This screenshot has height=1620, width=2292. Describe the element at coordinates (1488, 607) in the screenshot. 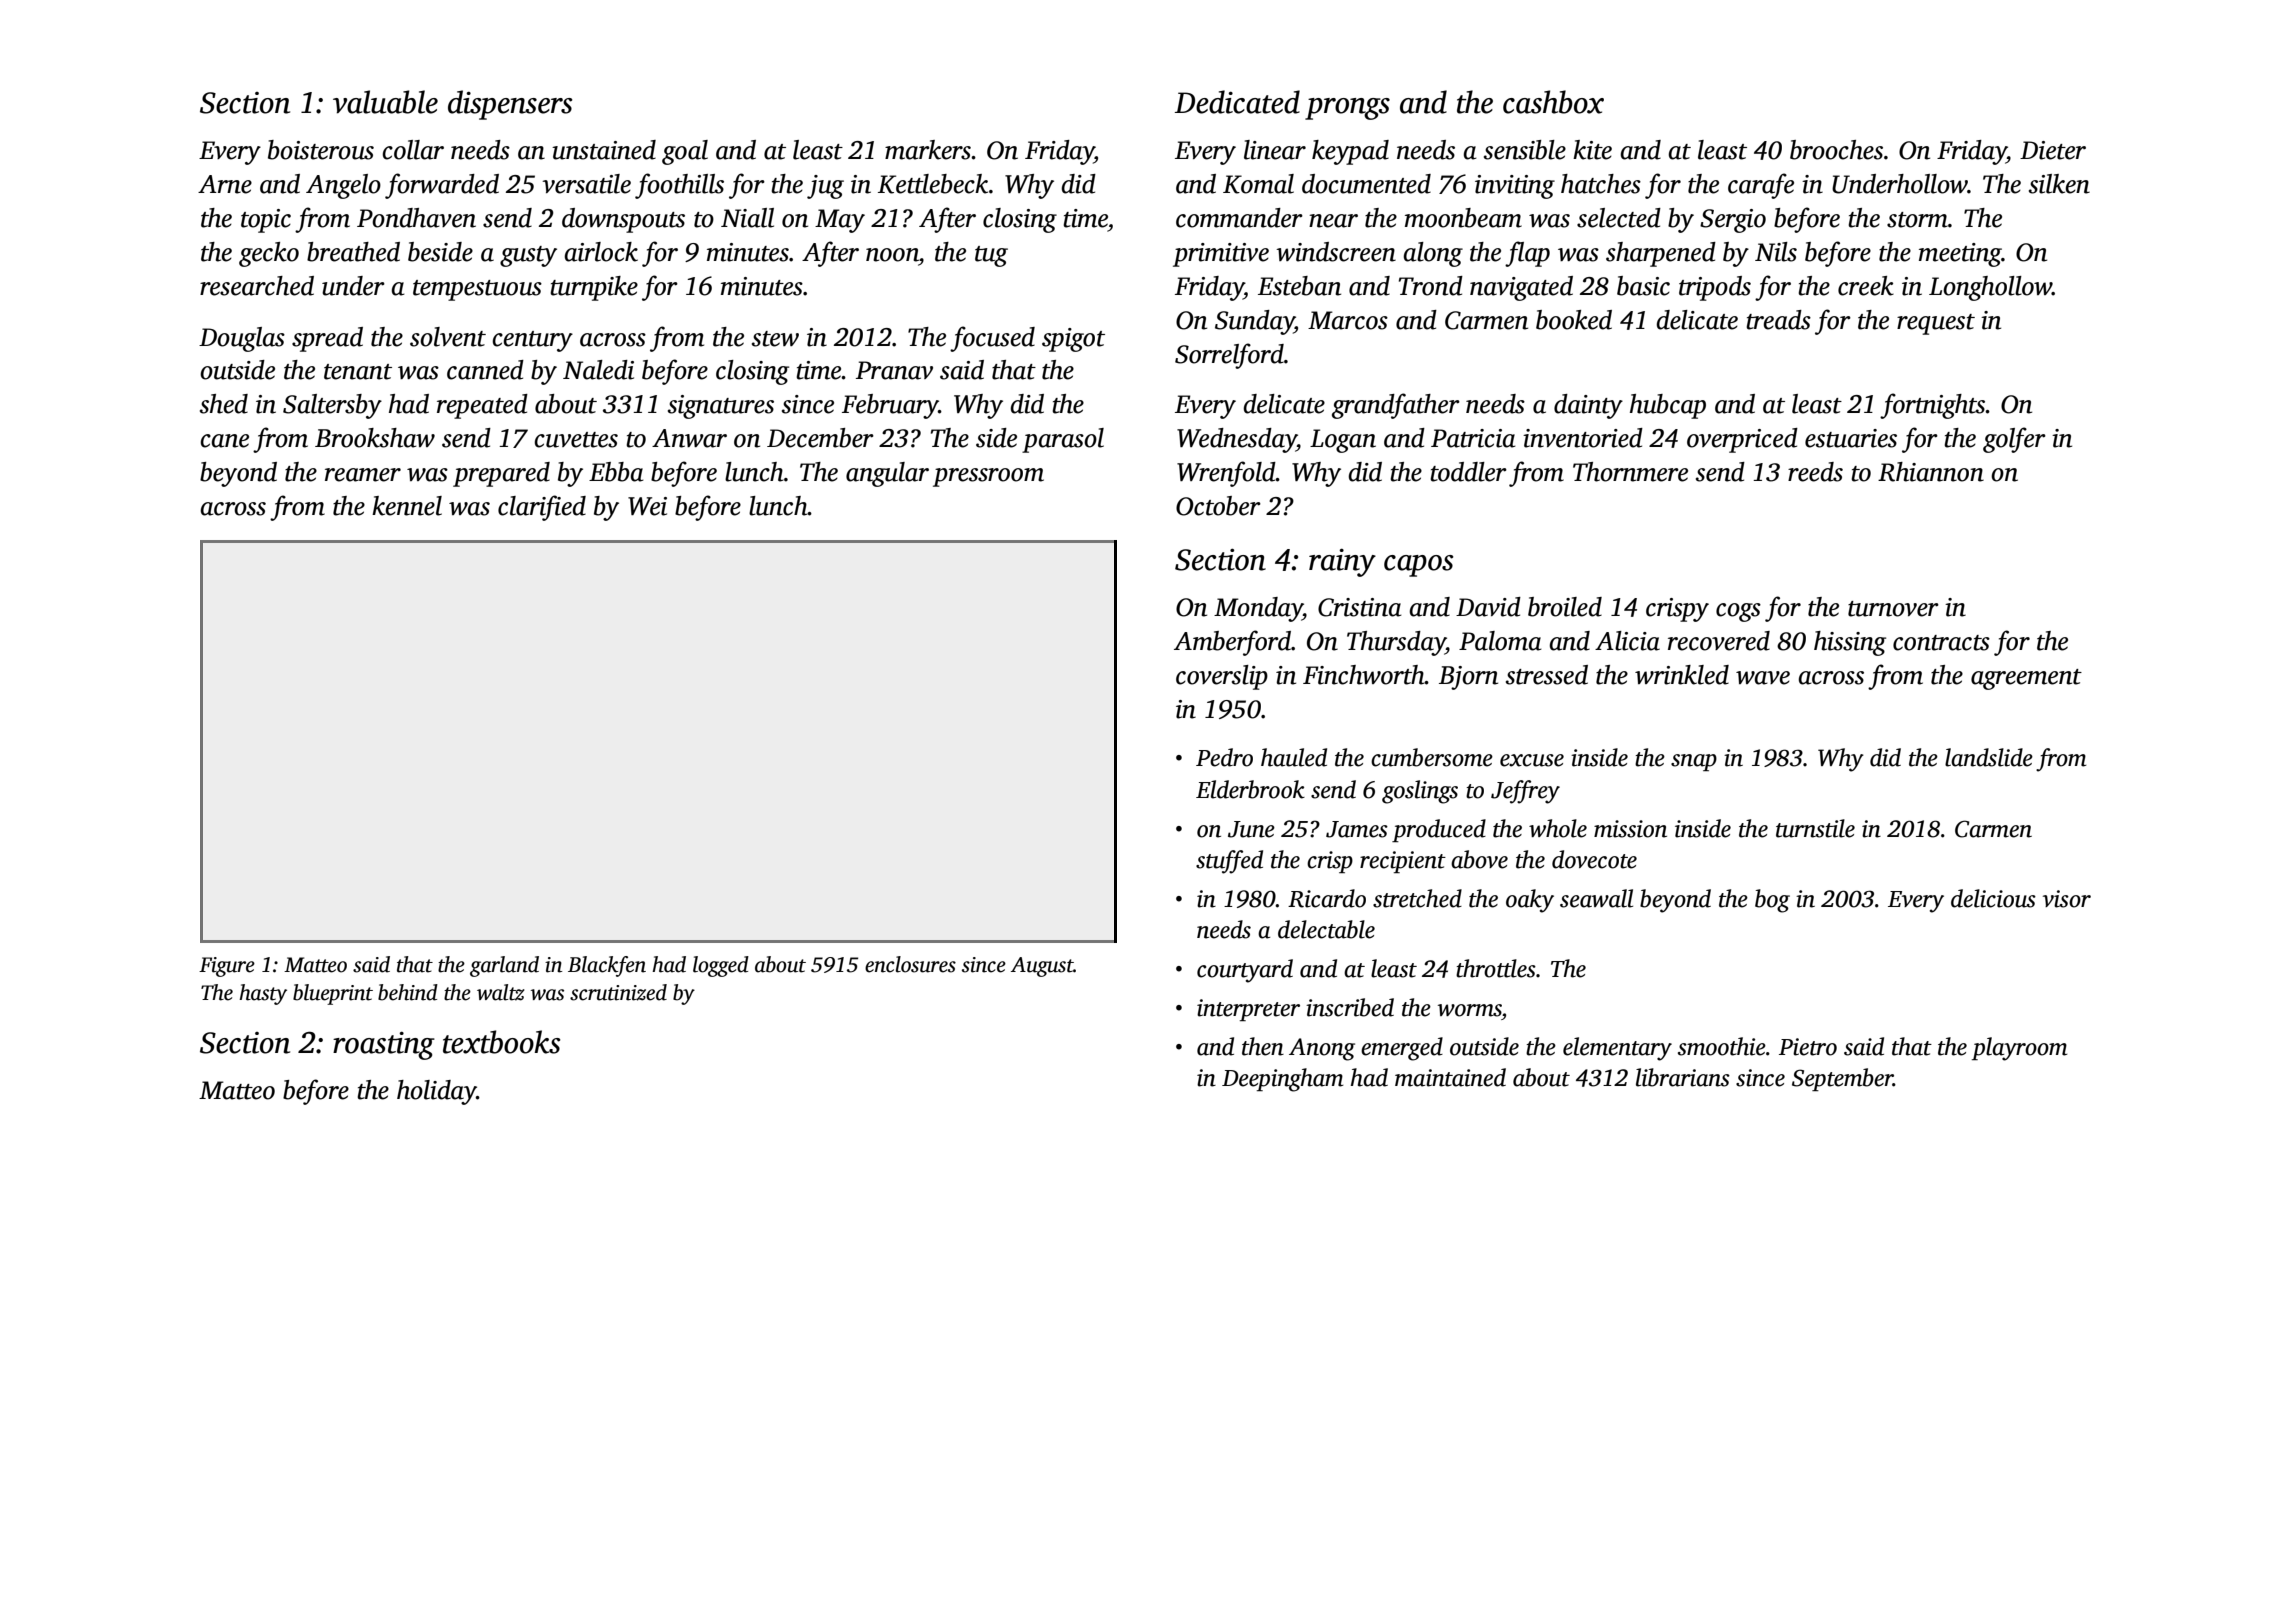

I see `David` at that location.
